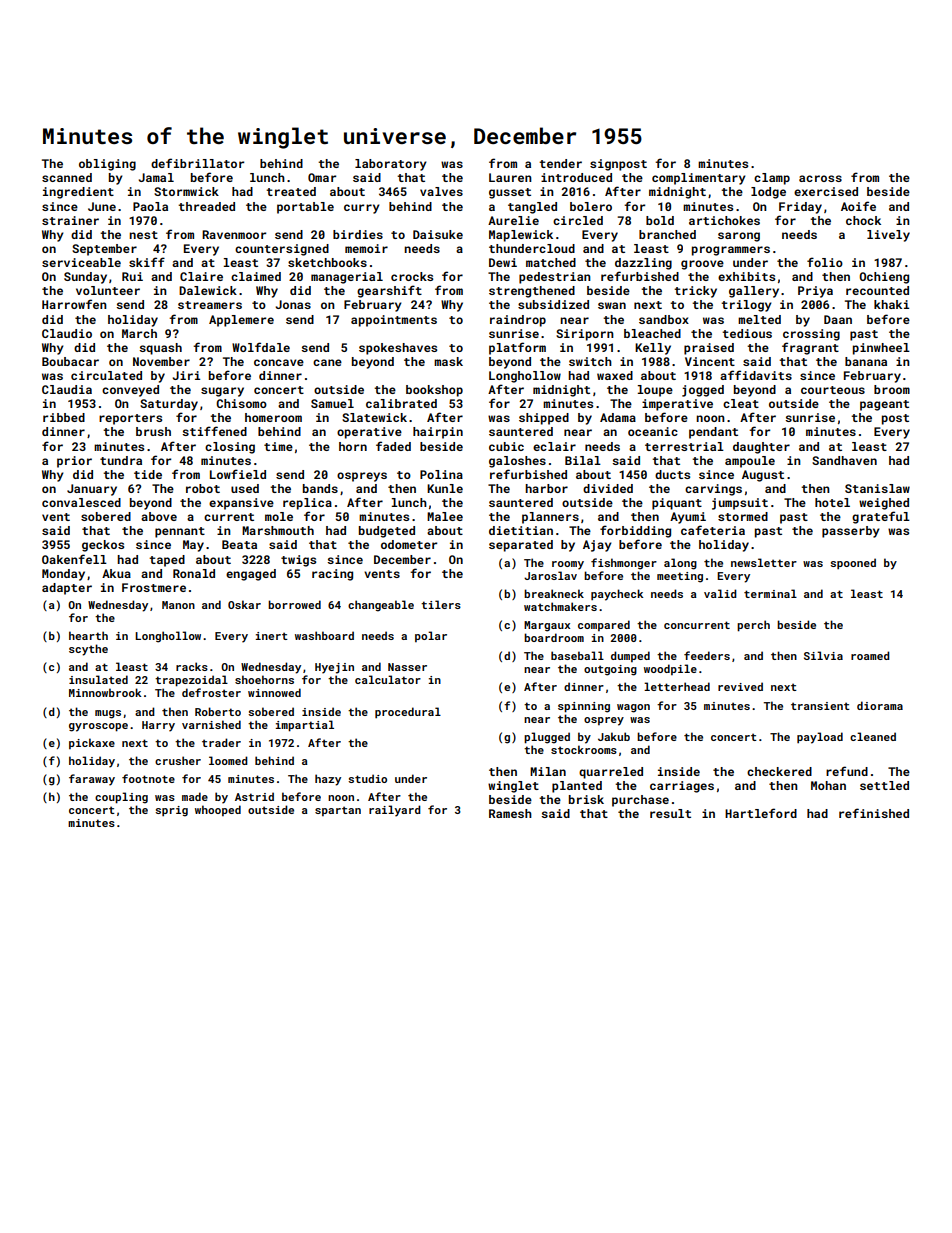 Image resolution: width=952 pixels, height=1233 pixels. I want to click on insulated, so click(98, 679).
